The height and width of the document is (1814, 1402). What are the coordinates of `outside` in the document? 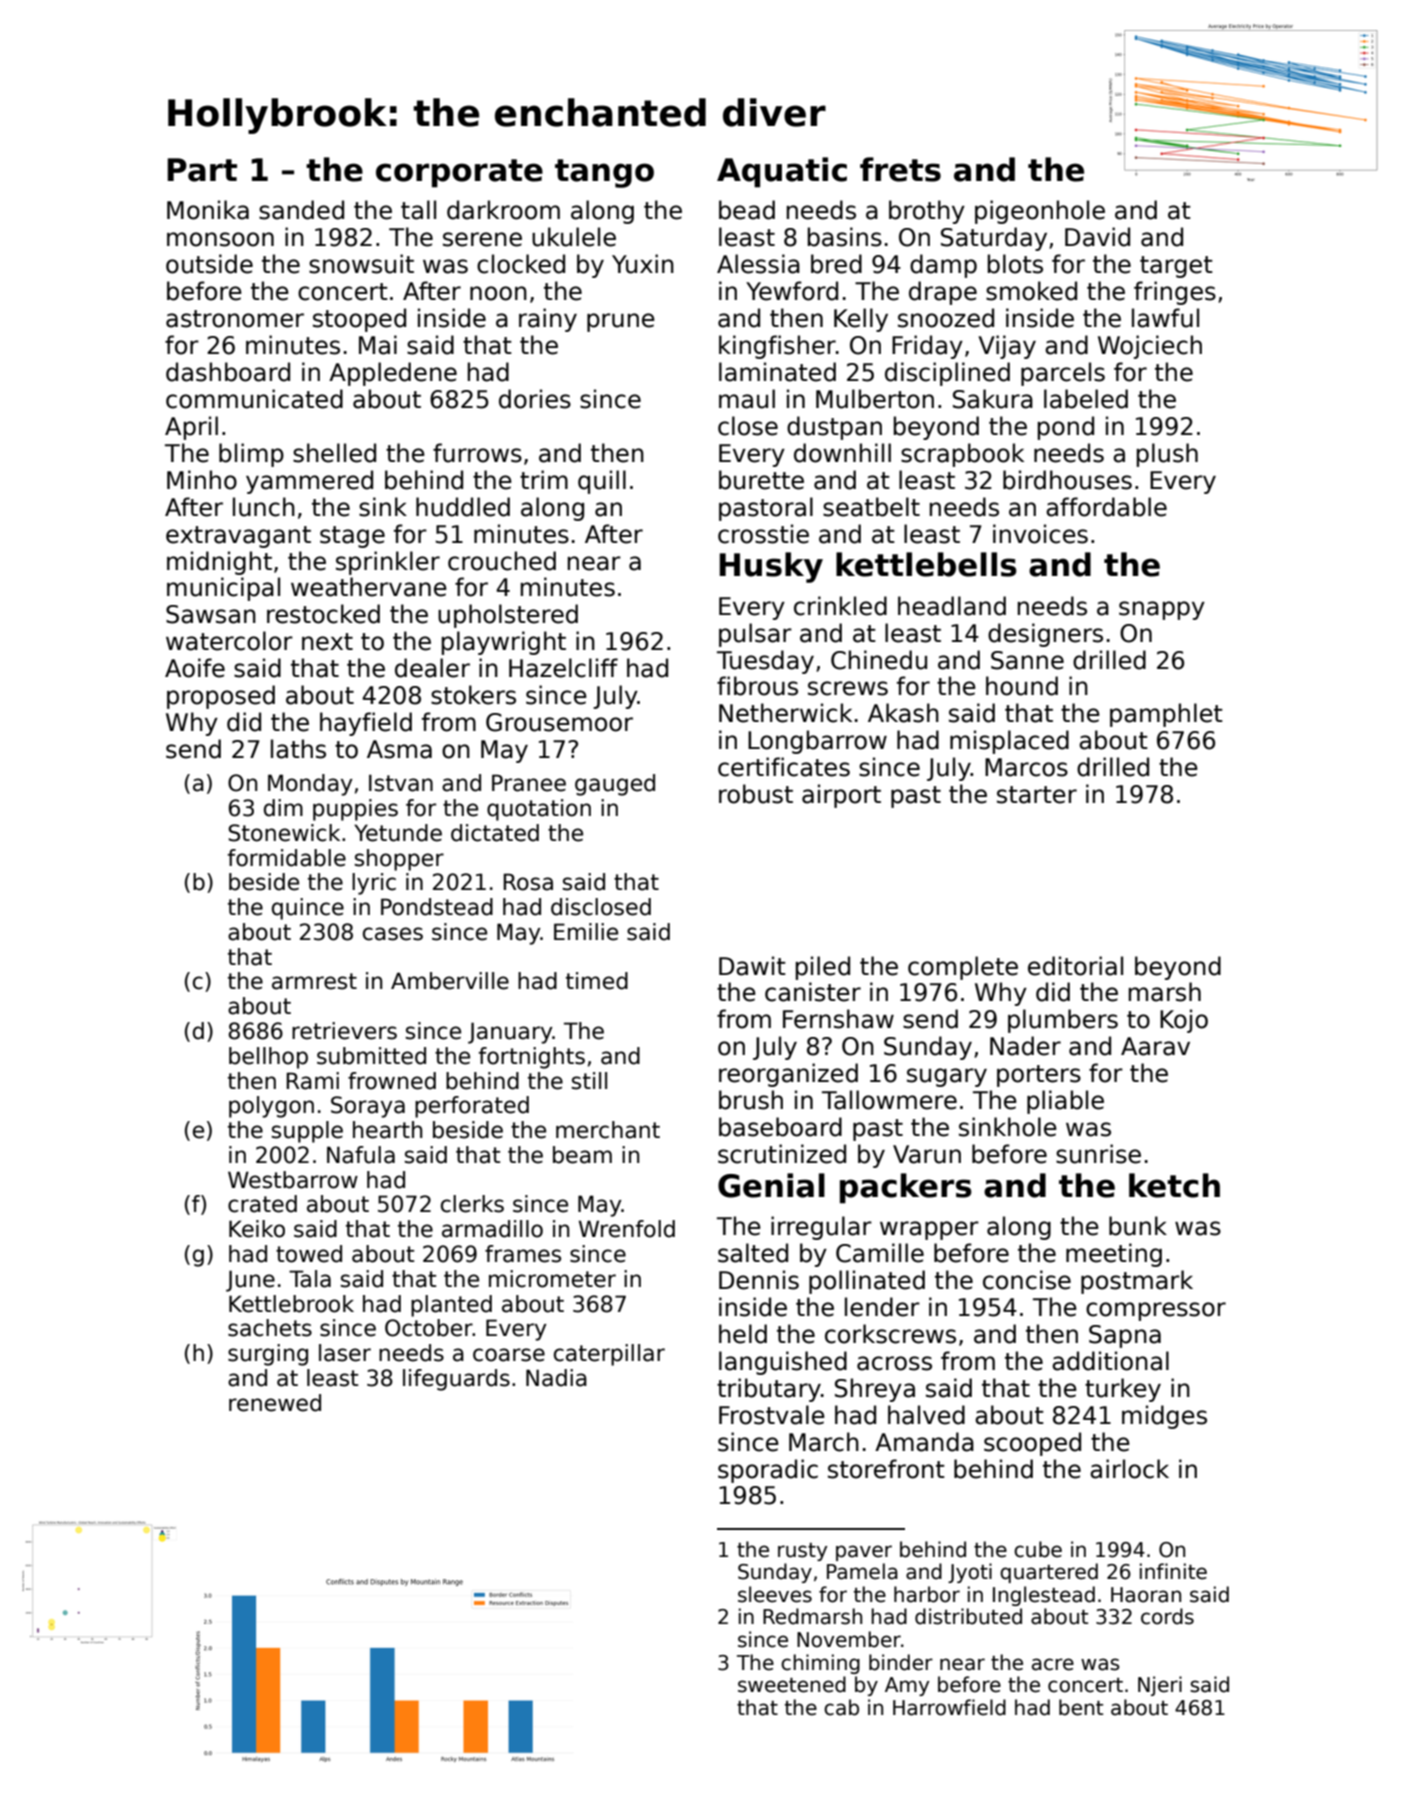 It's located at (209, 264).
